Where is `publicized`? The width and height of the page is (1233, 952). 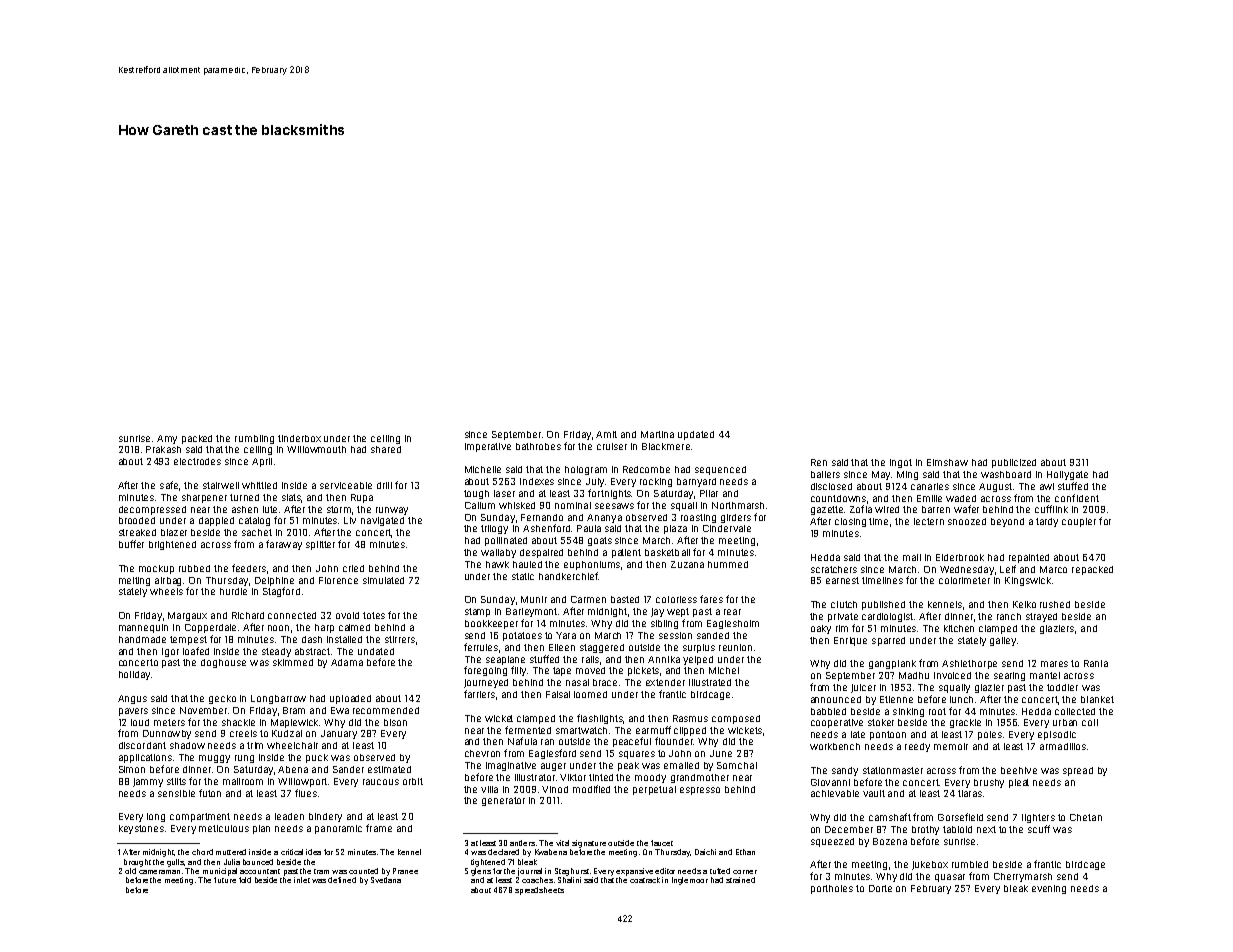
publicized is located at coordinates (1014, 463).
